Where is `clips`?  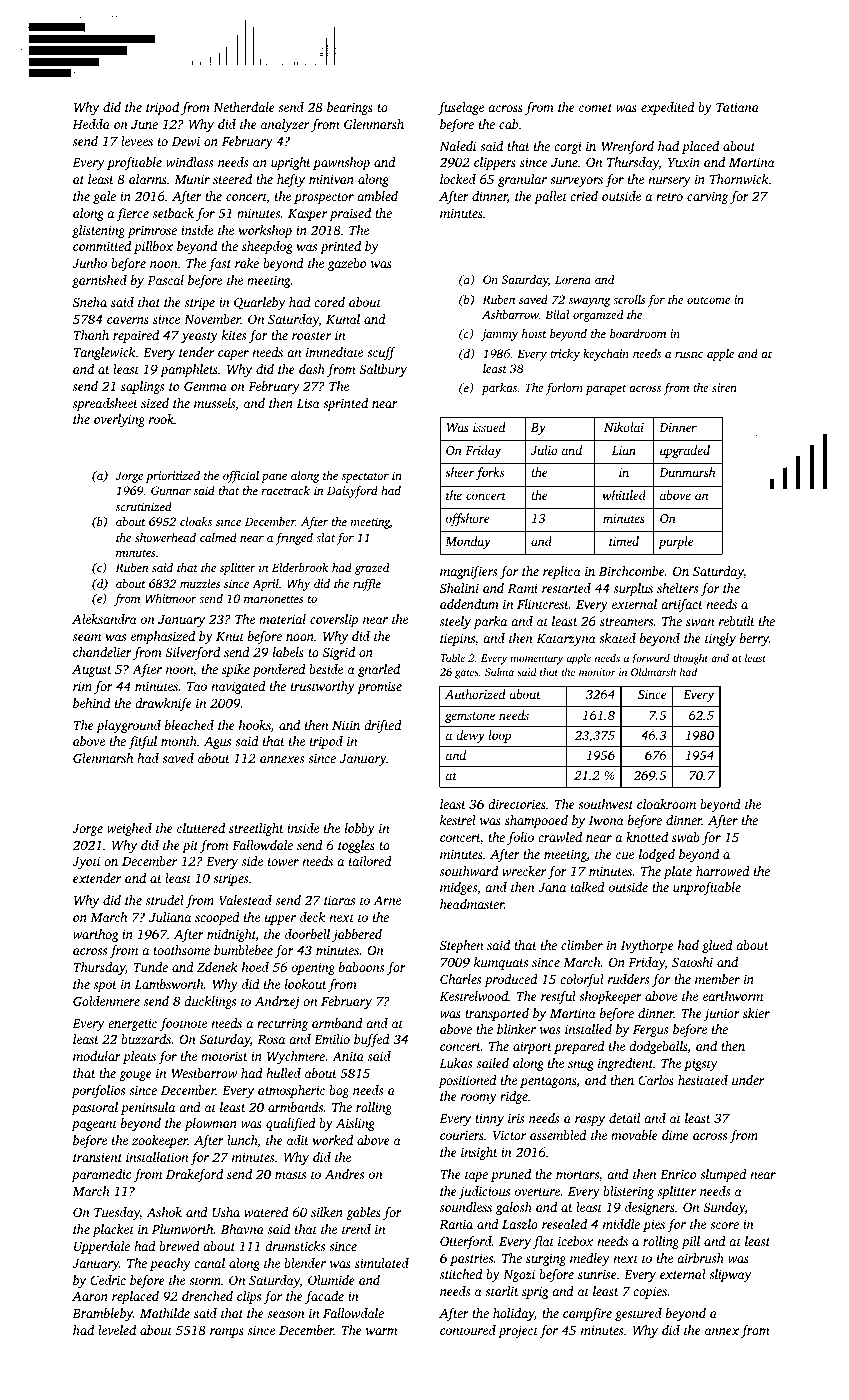 clips is located at coordinates (249, 1297).
